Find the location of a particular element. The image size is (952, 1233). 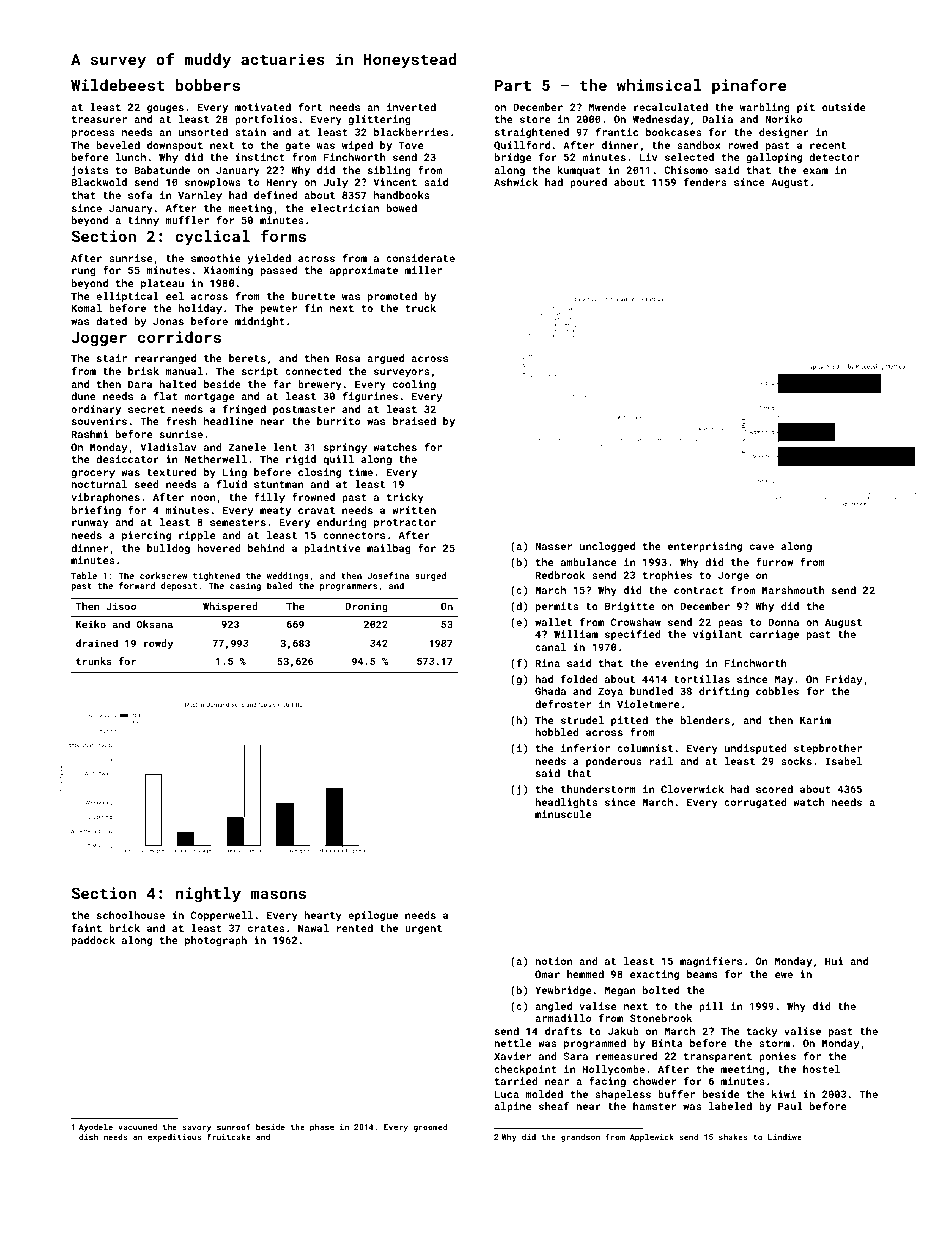

photograph is located at coordinates (216, 941).
